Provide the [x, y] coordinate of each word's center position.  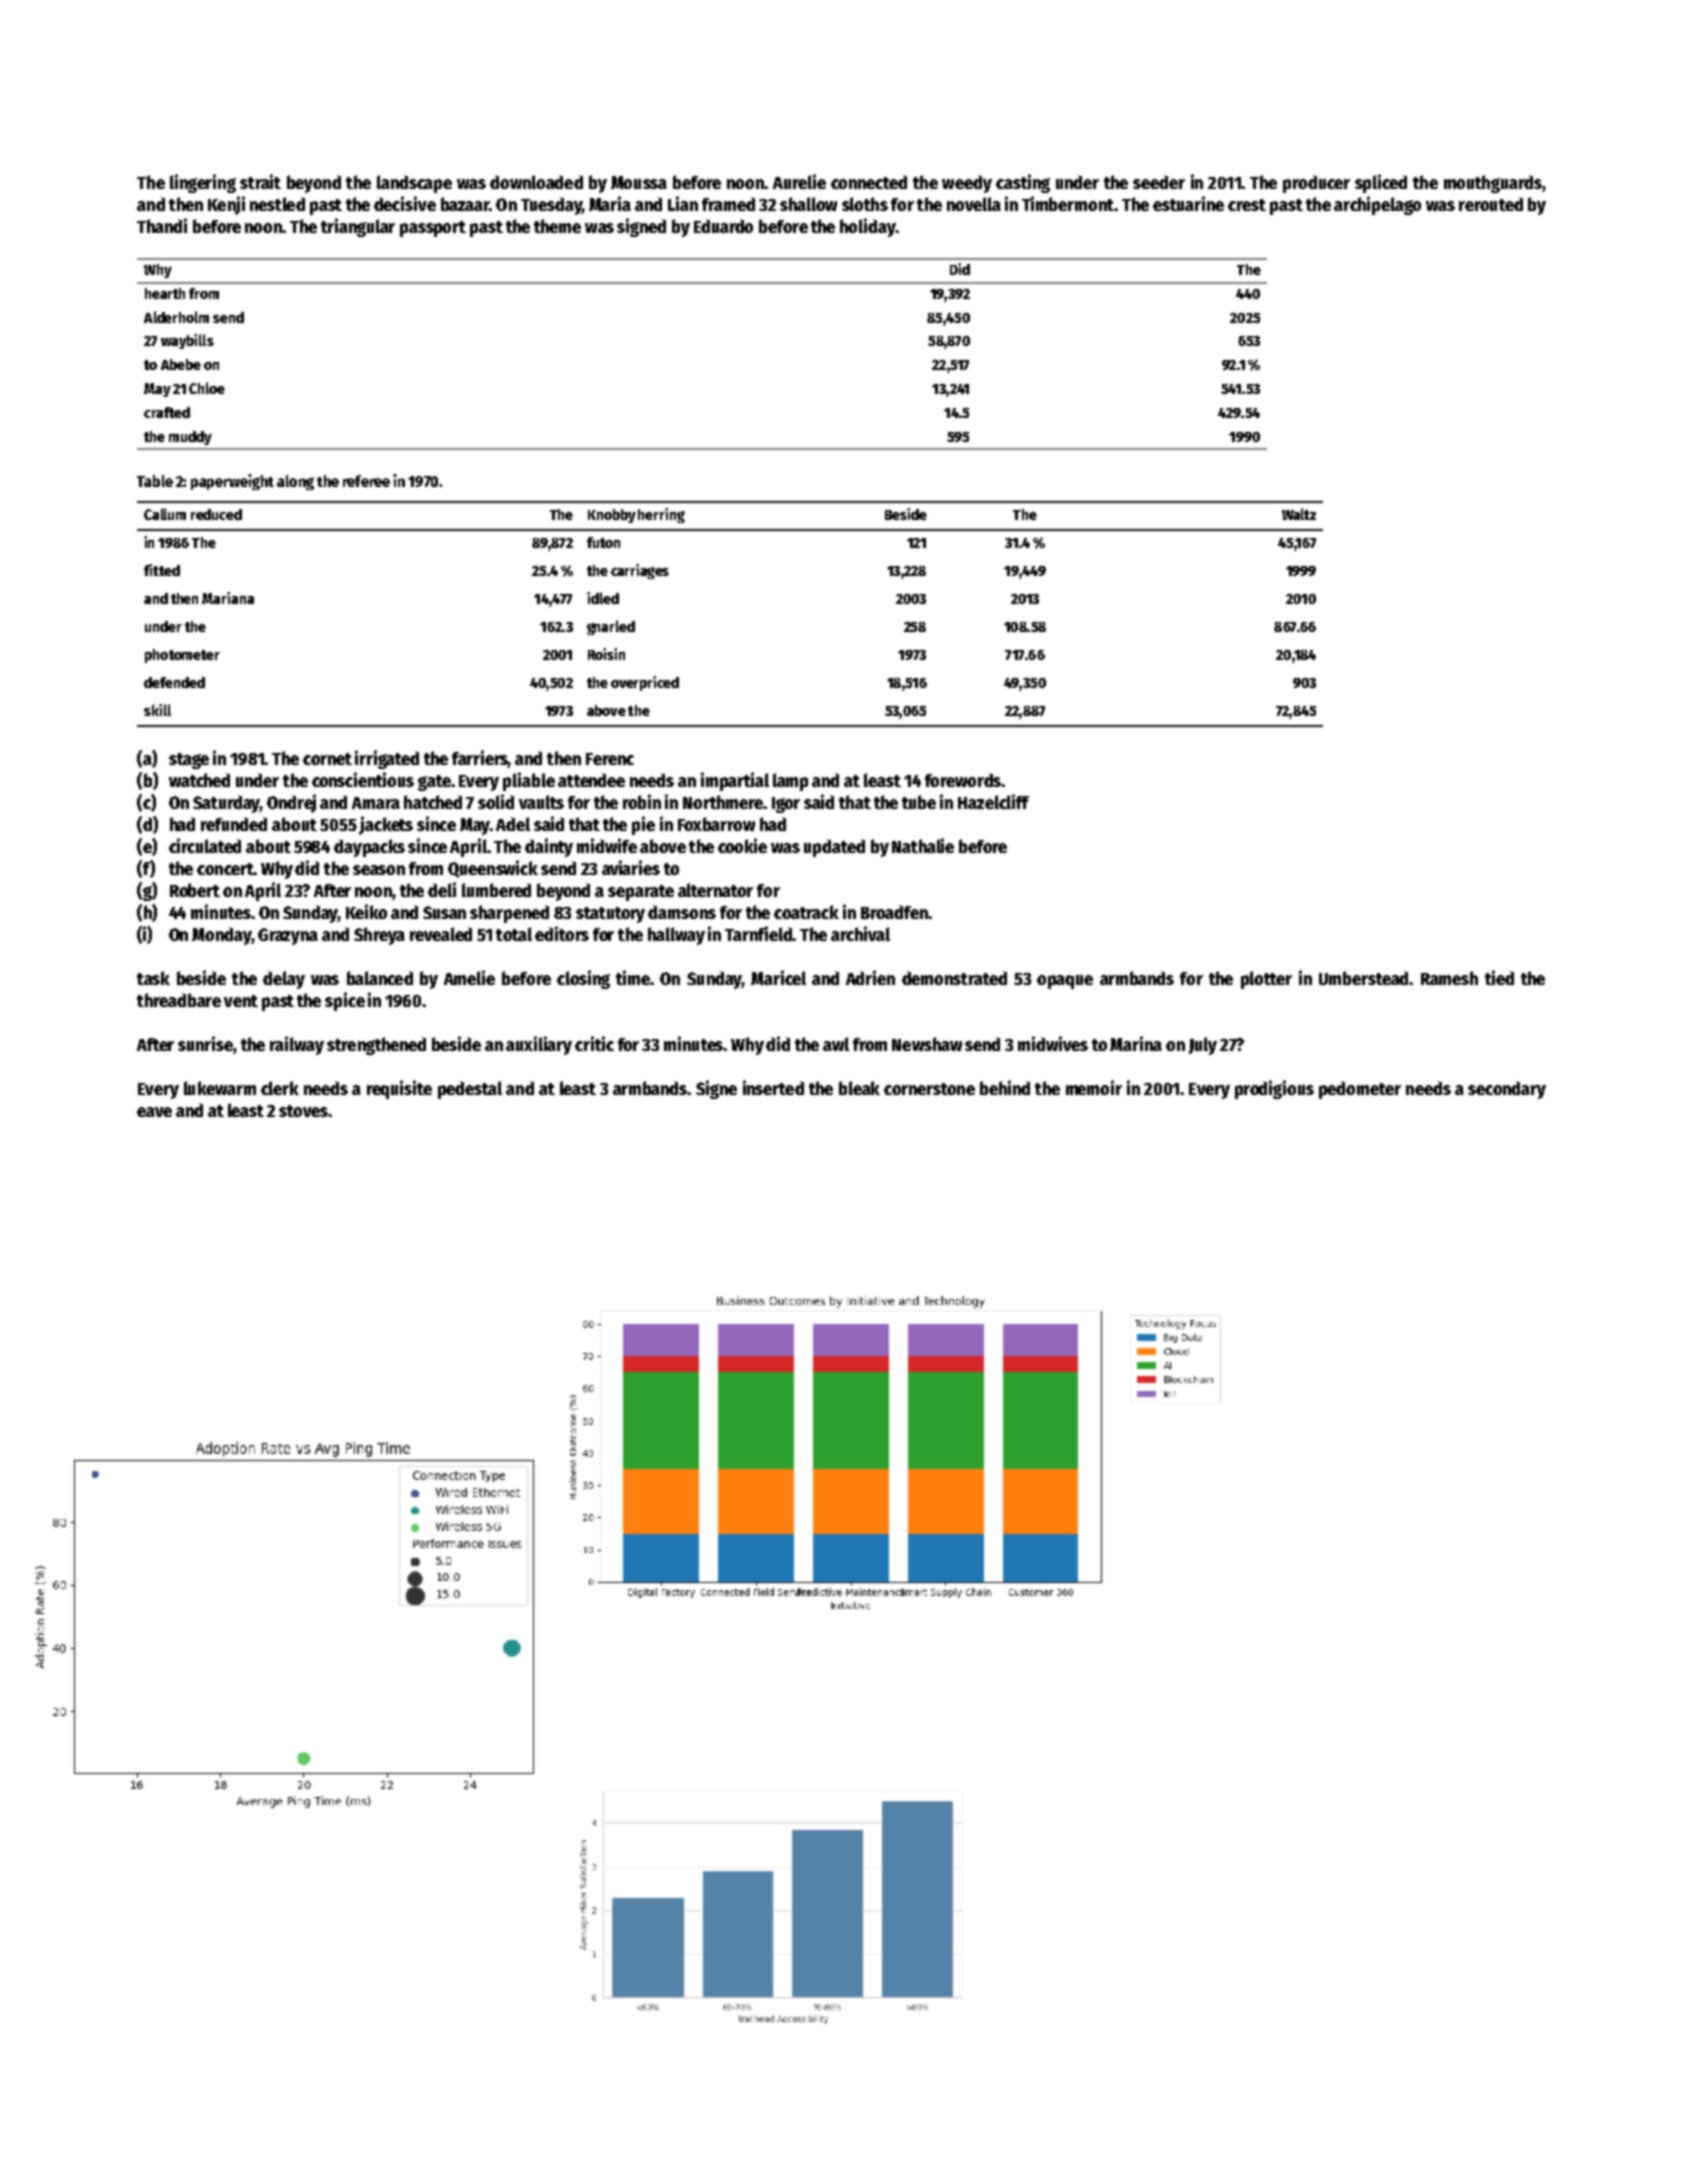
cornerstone [929, 1089]
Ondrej [291, 803]
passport [433, 229]
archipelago [1377, 205]
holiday [867, 227]
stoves [303, 1111]
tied [1499, 977]
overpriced [645, 683]
